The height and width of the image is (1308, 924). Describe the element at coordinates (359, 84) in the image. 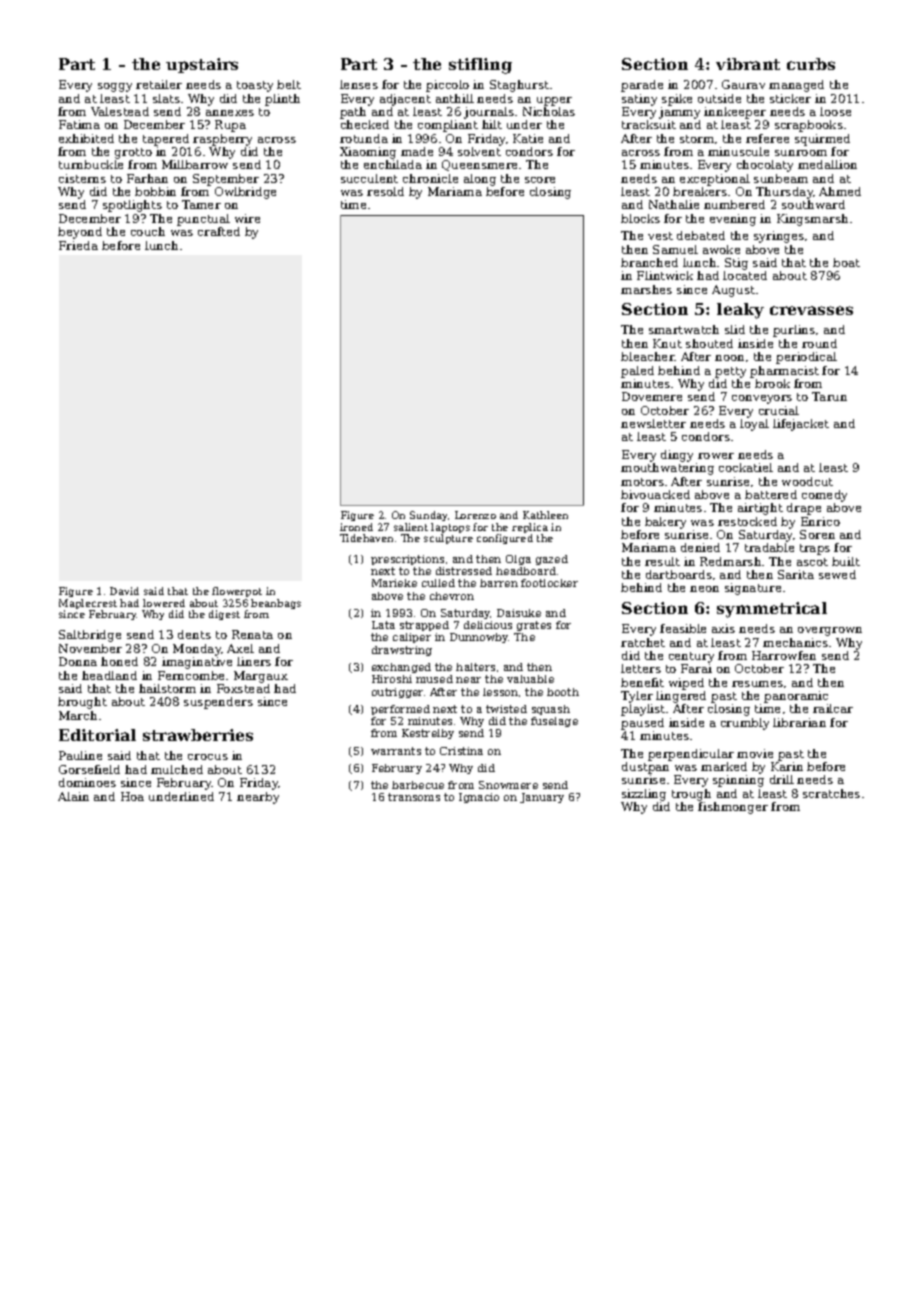

I see `lenses` at that location.
